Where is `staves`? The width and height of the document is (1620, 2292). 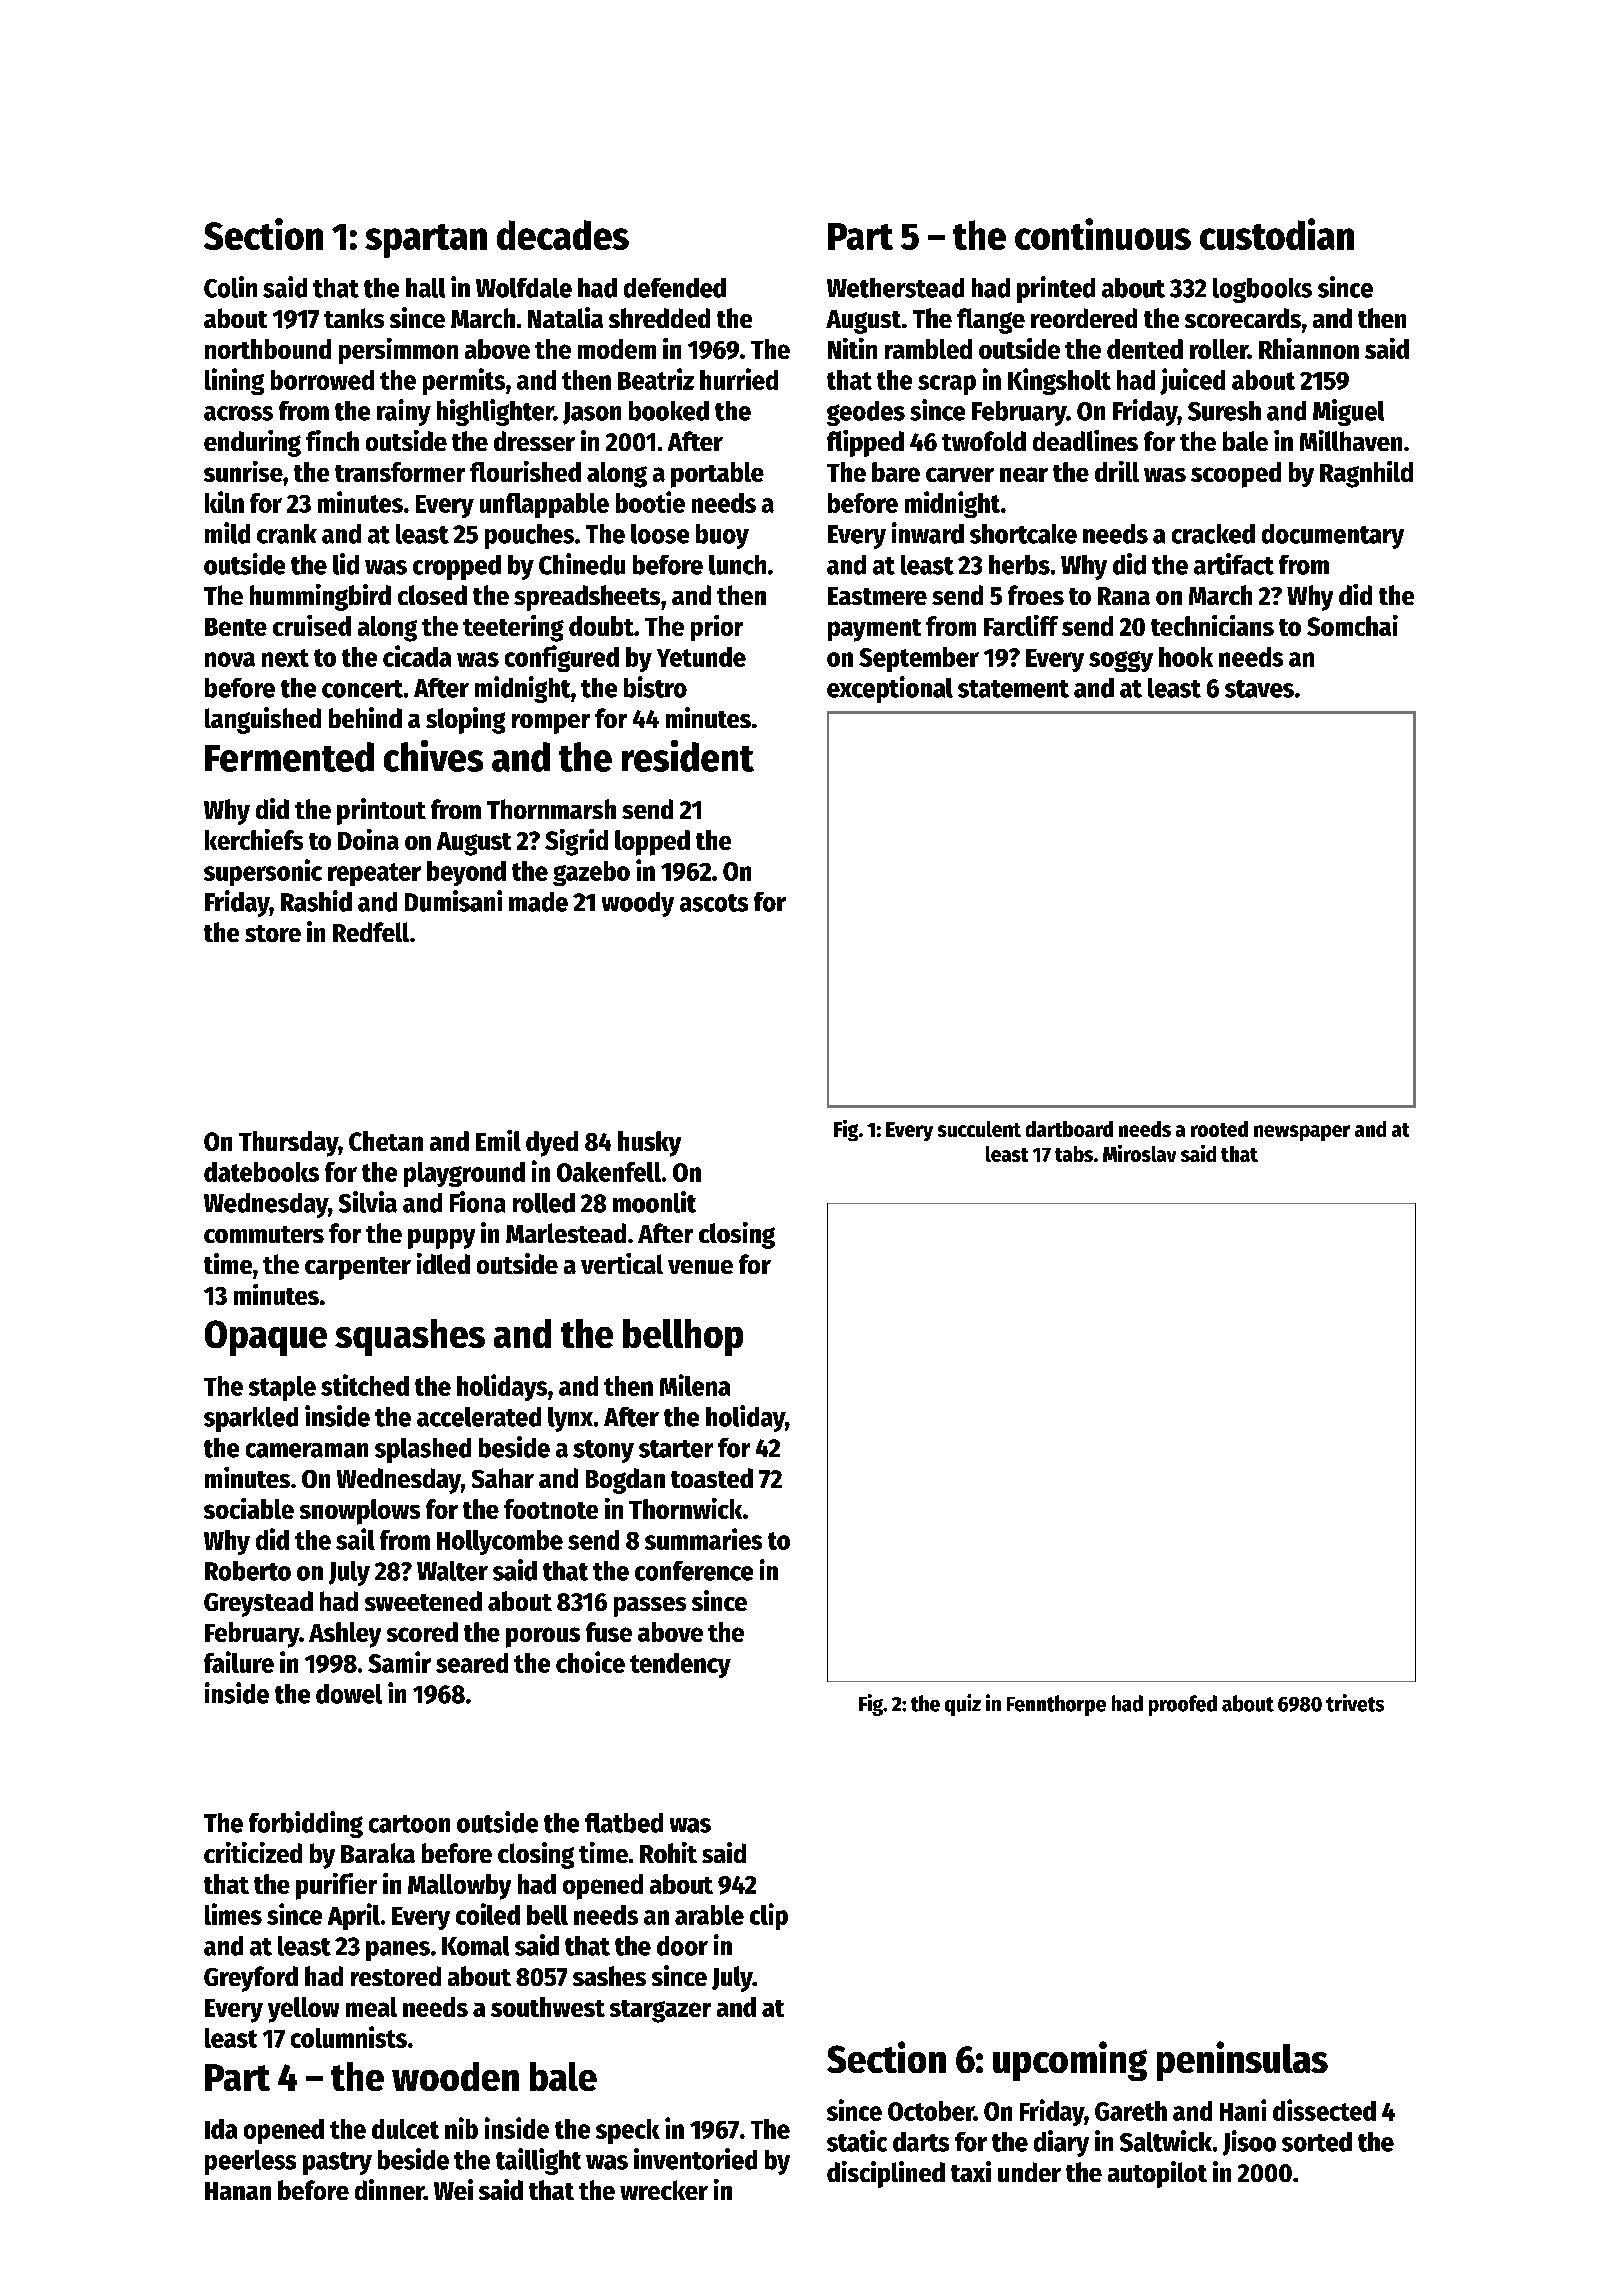
staves is located at coordinates (1259, 689).
